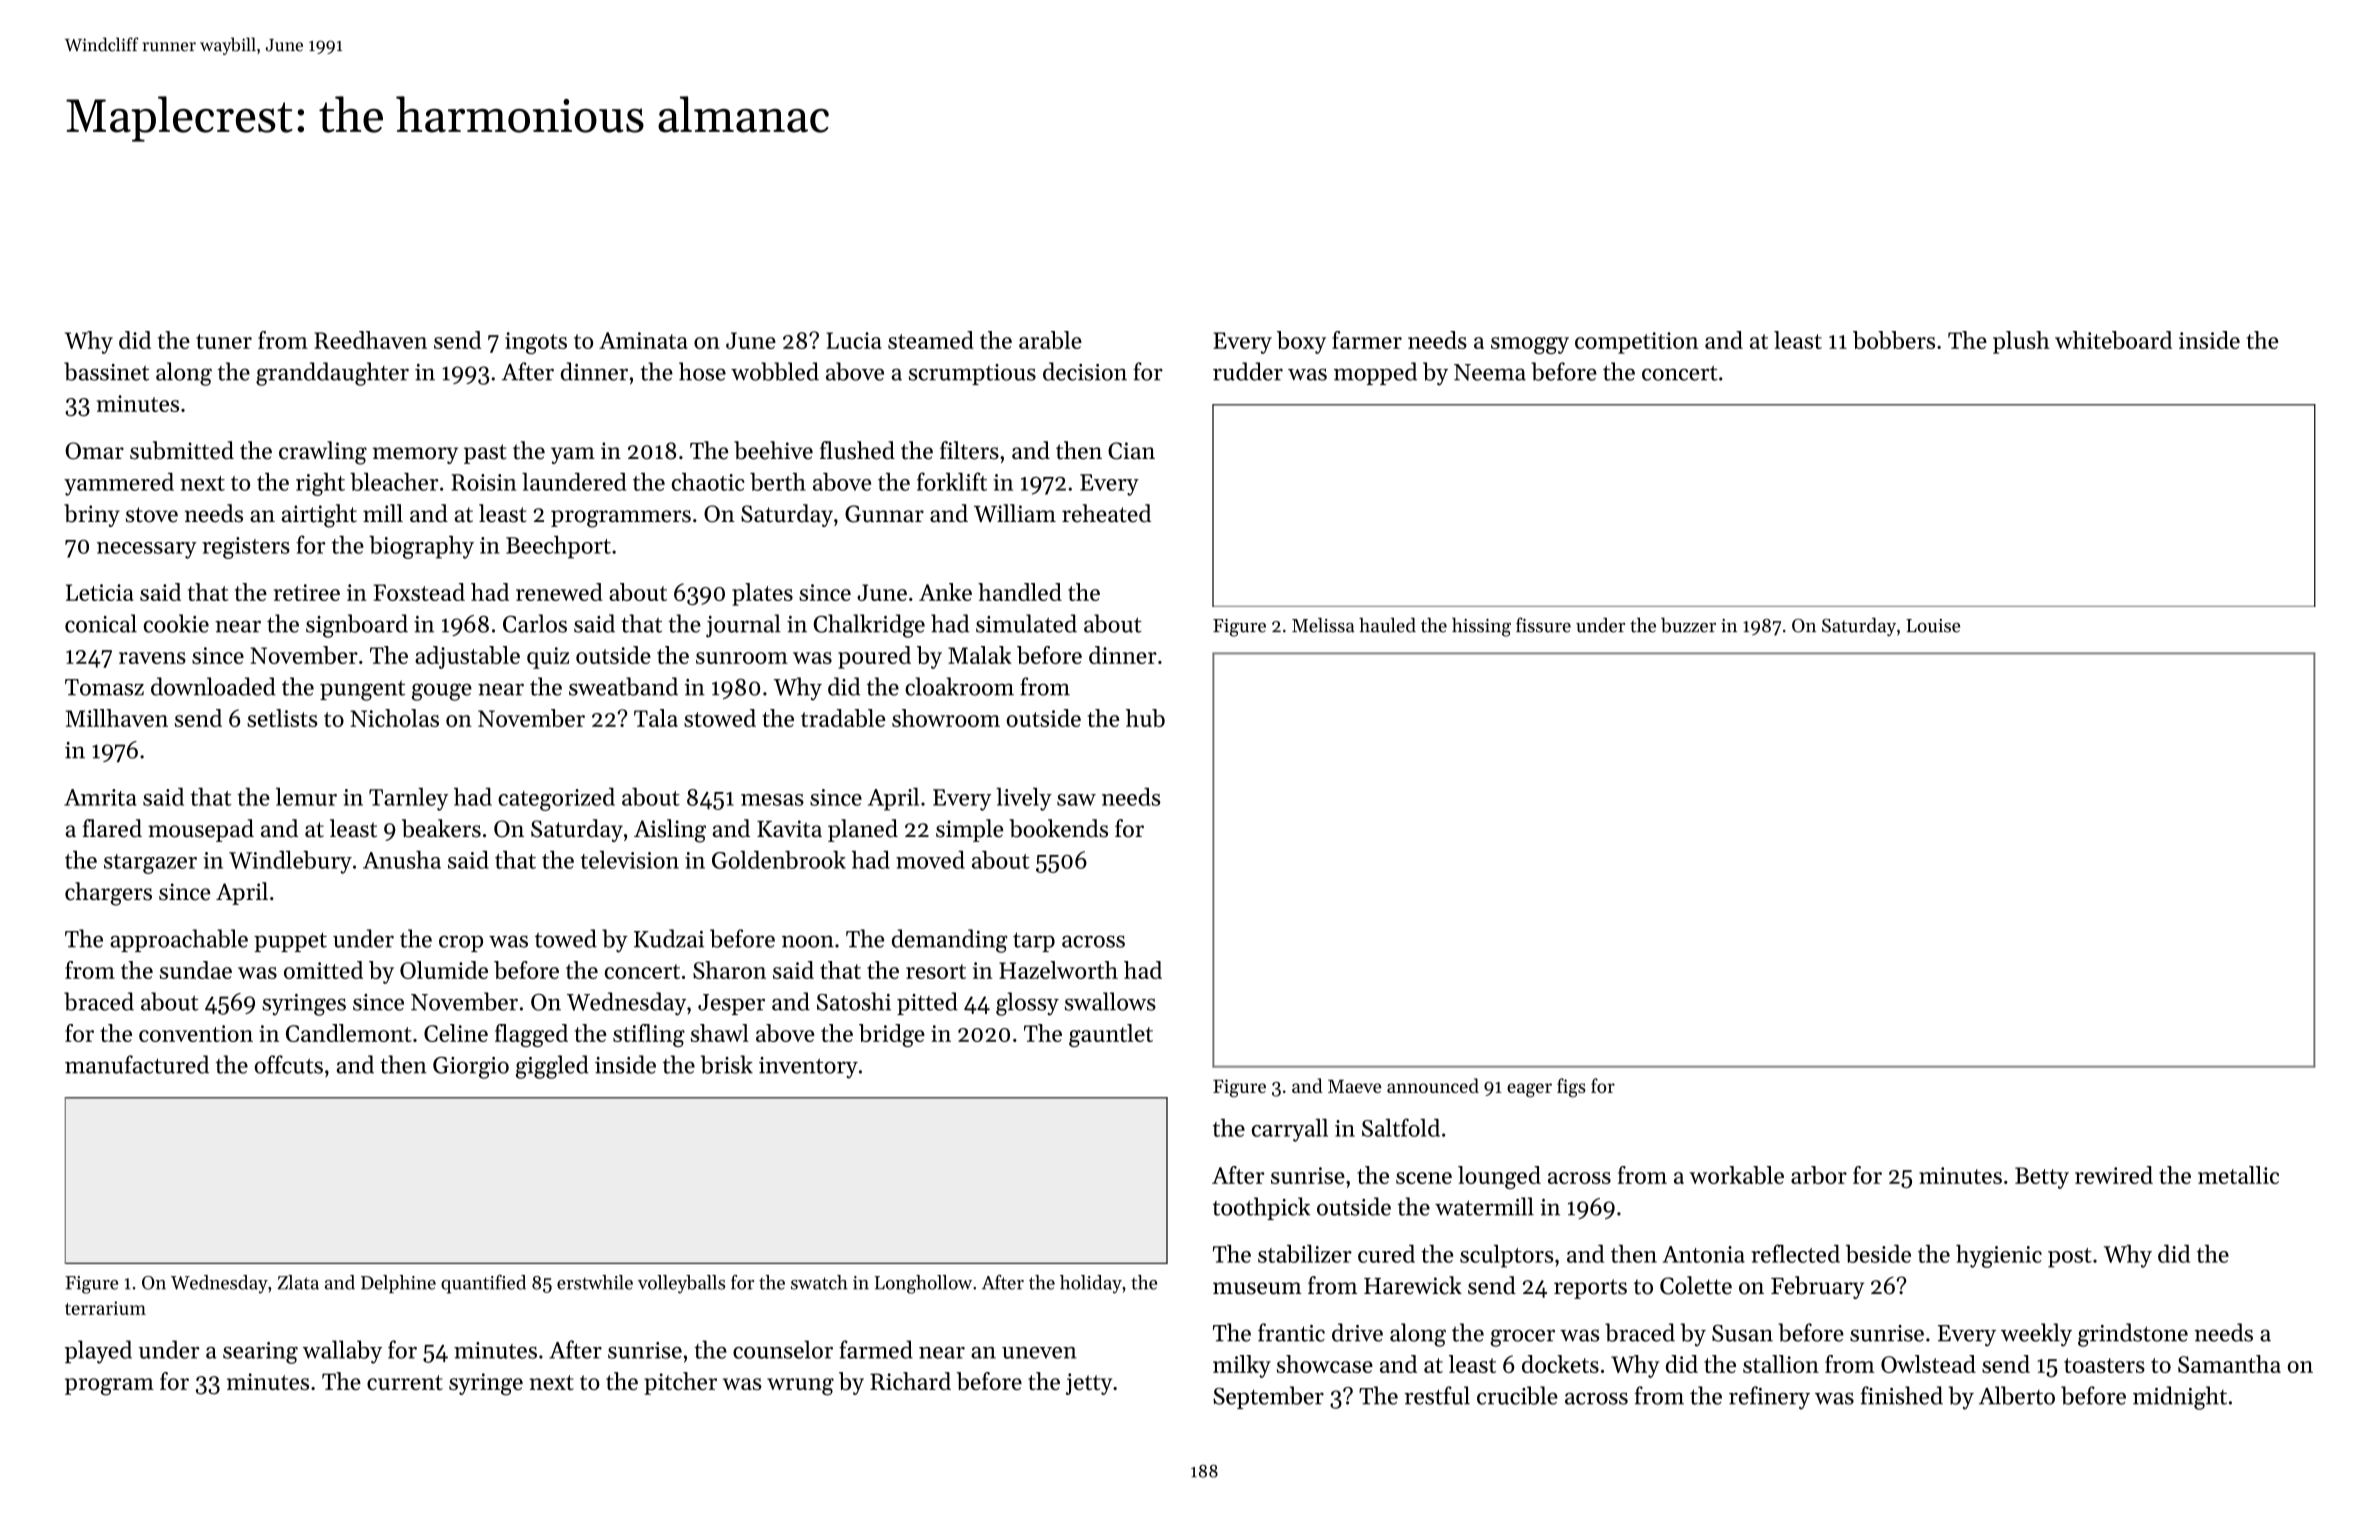 This screenshot has width=2380, height=1540. Describe the element at coordinates (1058, 828) in the screenshot. I see `bookends` at that location.
